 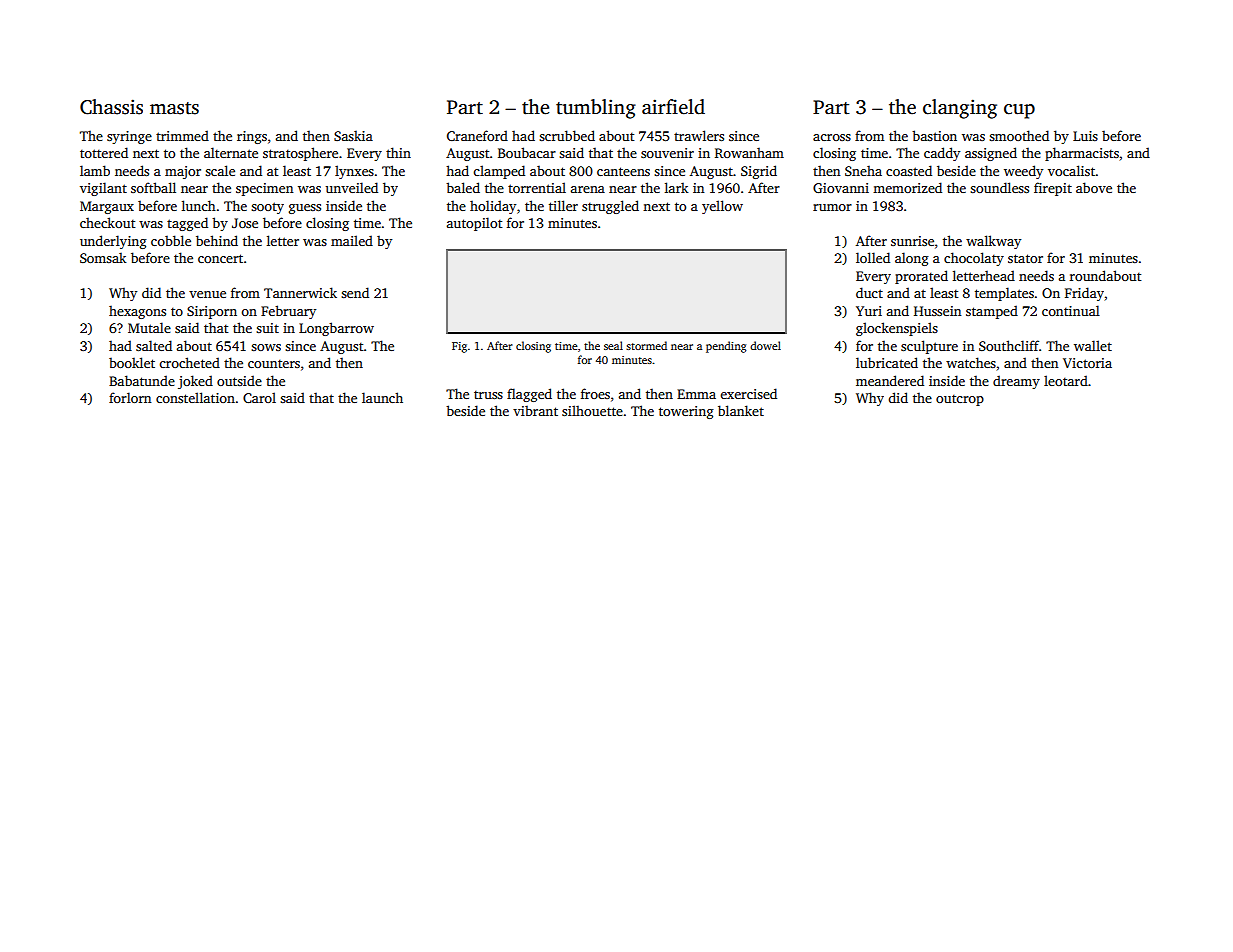 What do you see at coordinates (741, 410) in the image?
I see `blanket` at bounding box center [741, 410].
